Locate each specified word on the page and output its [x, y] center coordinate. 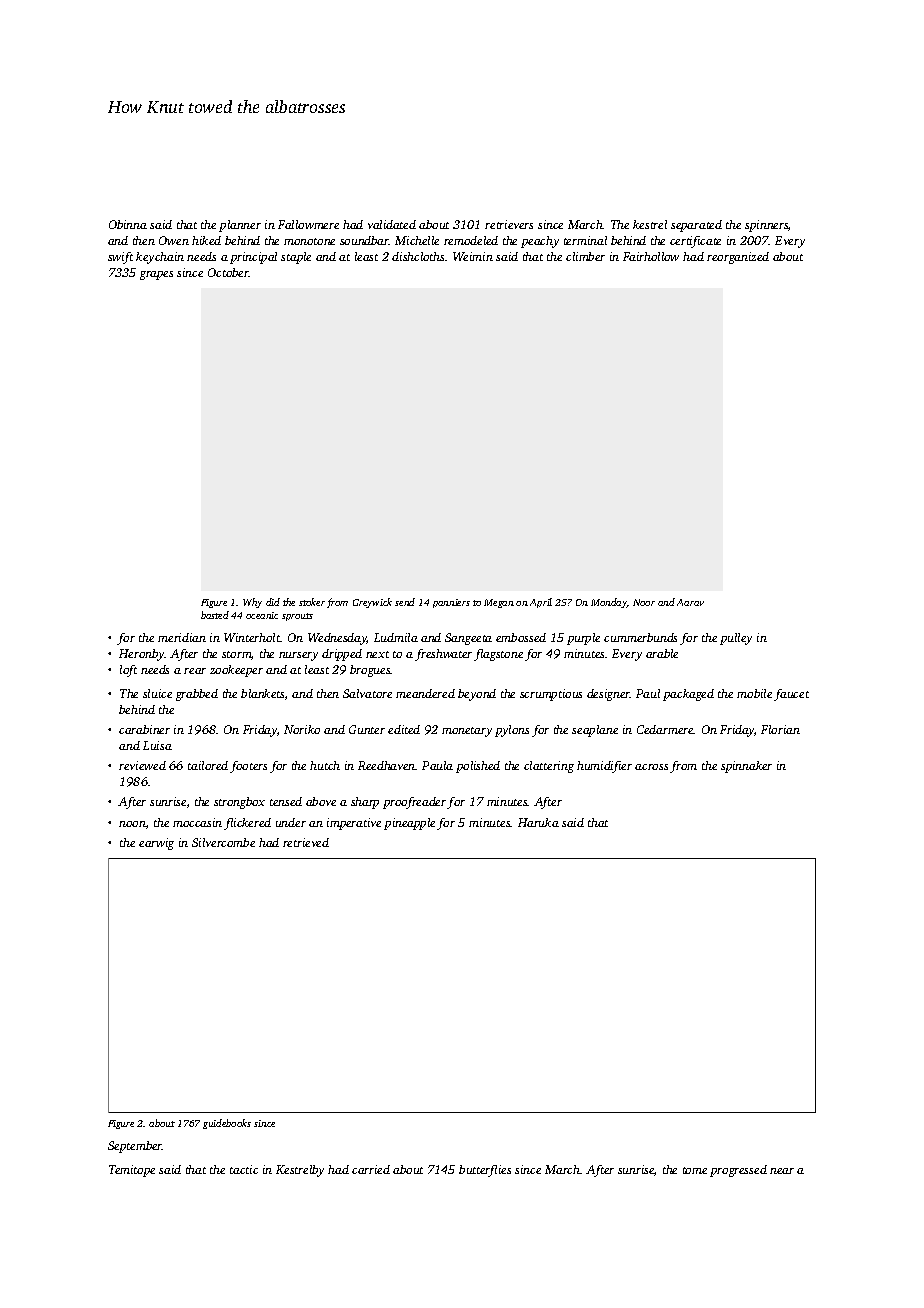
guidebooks [227, 1124]
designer [608, 695]
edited [404, 729]
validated [392, 224]
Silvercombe [223, 842]
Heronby [142, 655]
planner [240, 226]
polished [478, 767]
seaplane [595, 731]
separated [696, 226]
